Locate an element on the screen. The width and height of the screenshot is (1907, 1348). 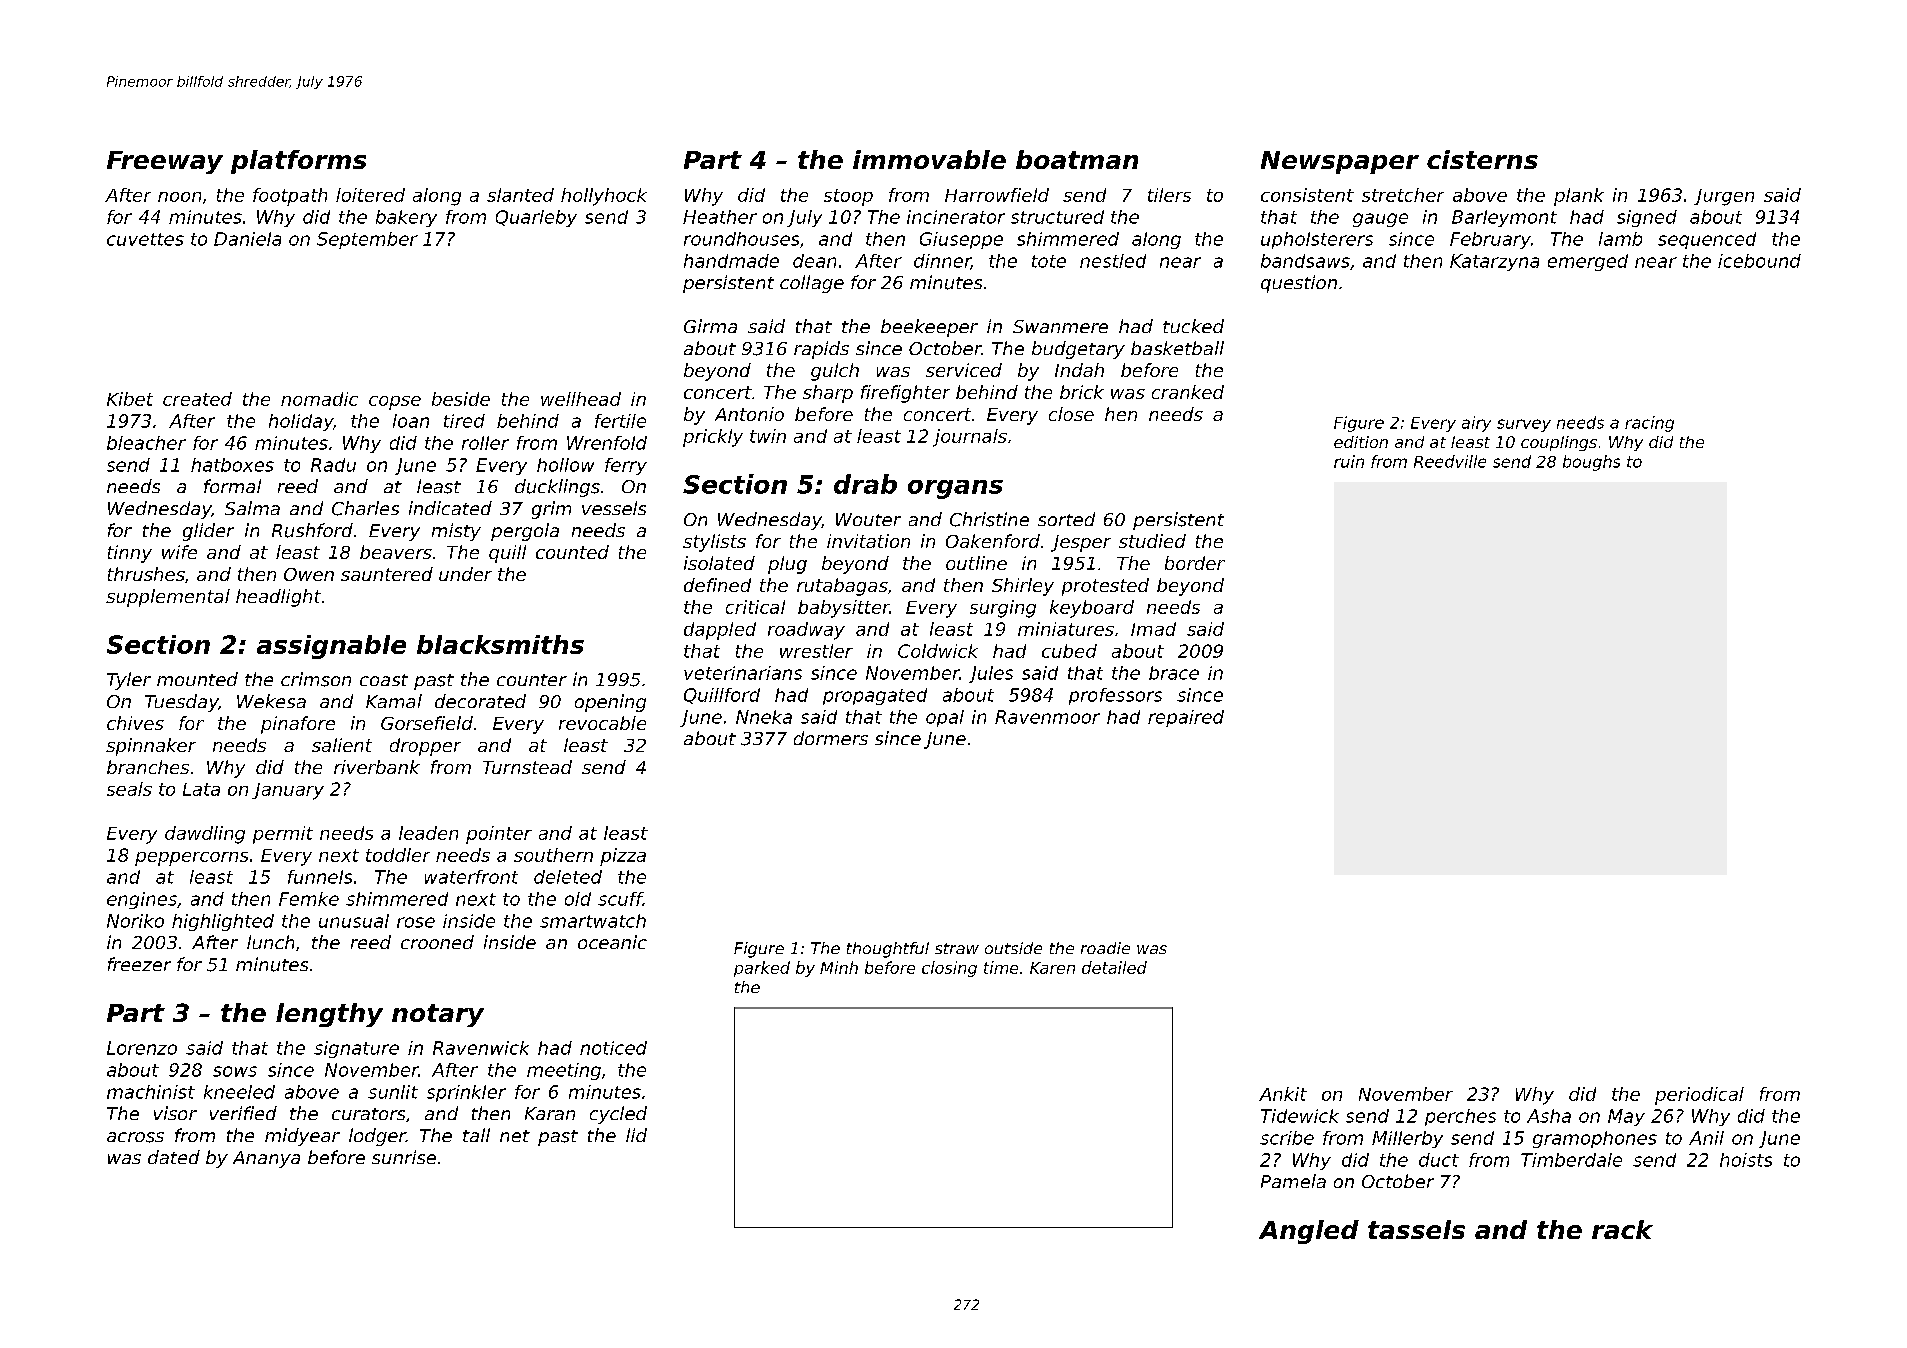
firefighter is located at coordinates (905, 394).
